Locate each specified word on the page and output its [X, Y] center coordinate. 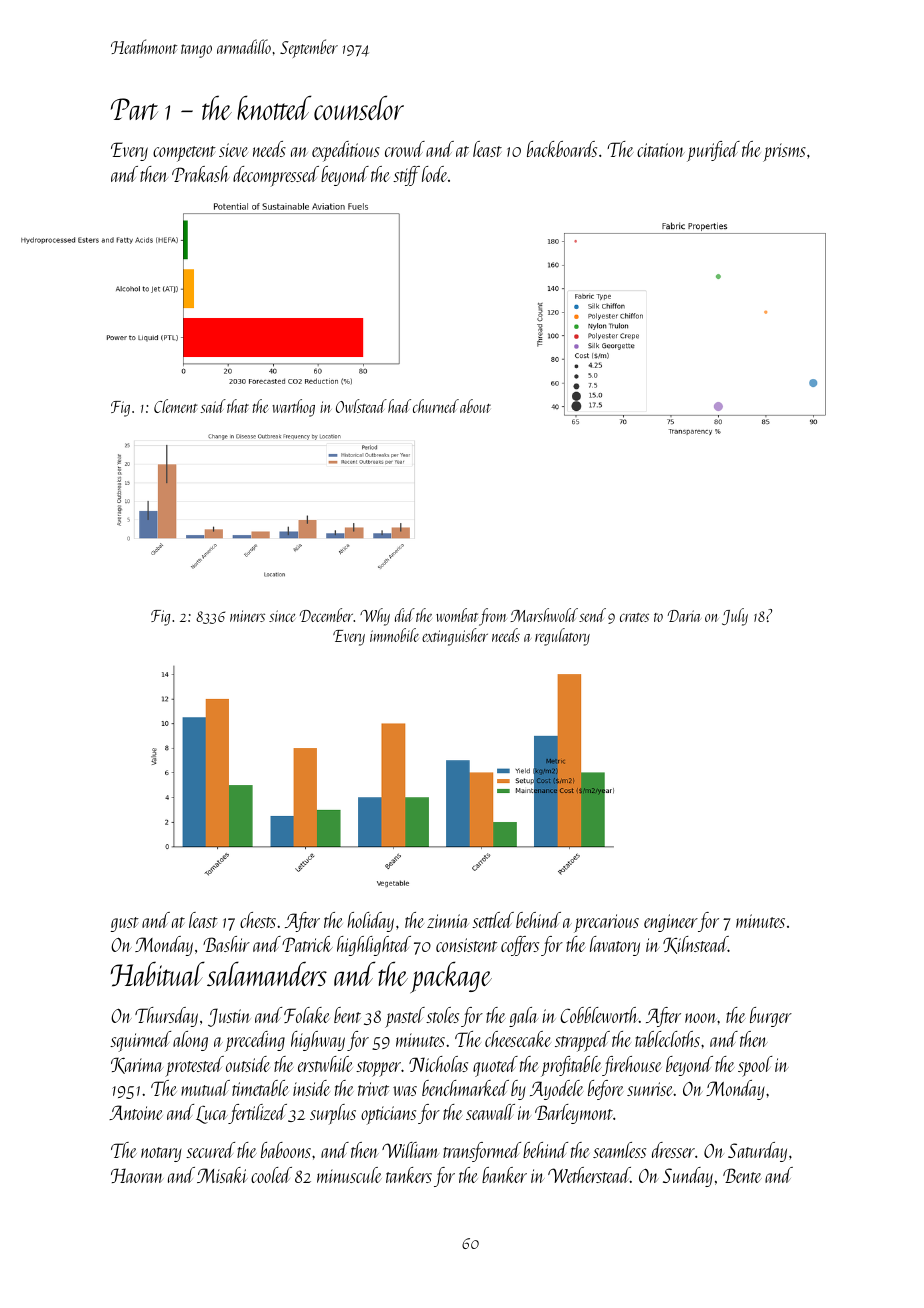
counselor [359, 107]
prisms [784, 152]
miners [247, 616]
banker [504, 1175]
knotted [274, 107]
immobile [394, 635]
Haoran [137, 1175]
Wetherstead [589, 1175]
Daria [684, 616]
